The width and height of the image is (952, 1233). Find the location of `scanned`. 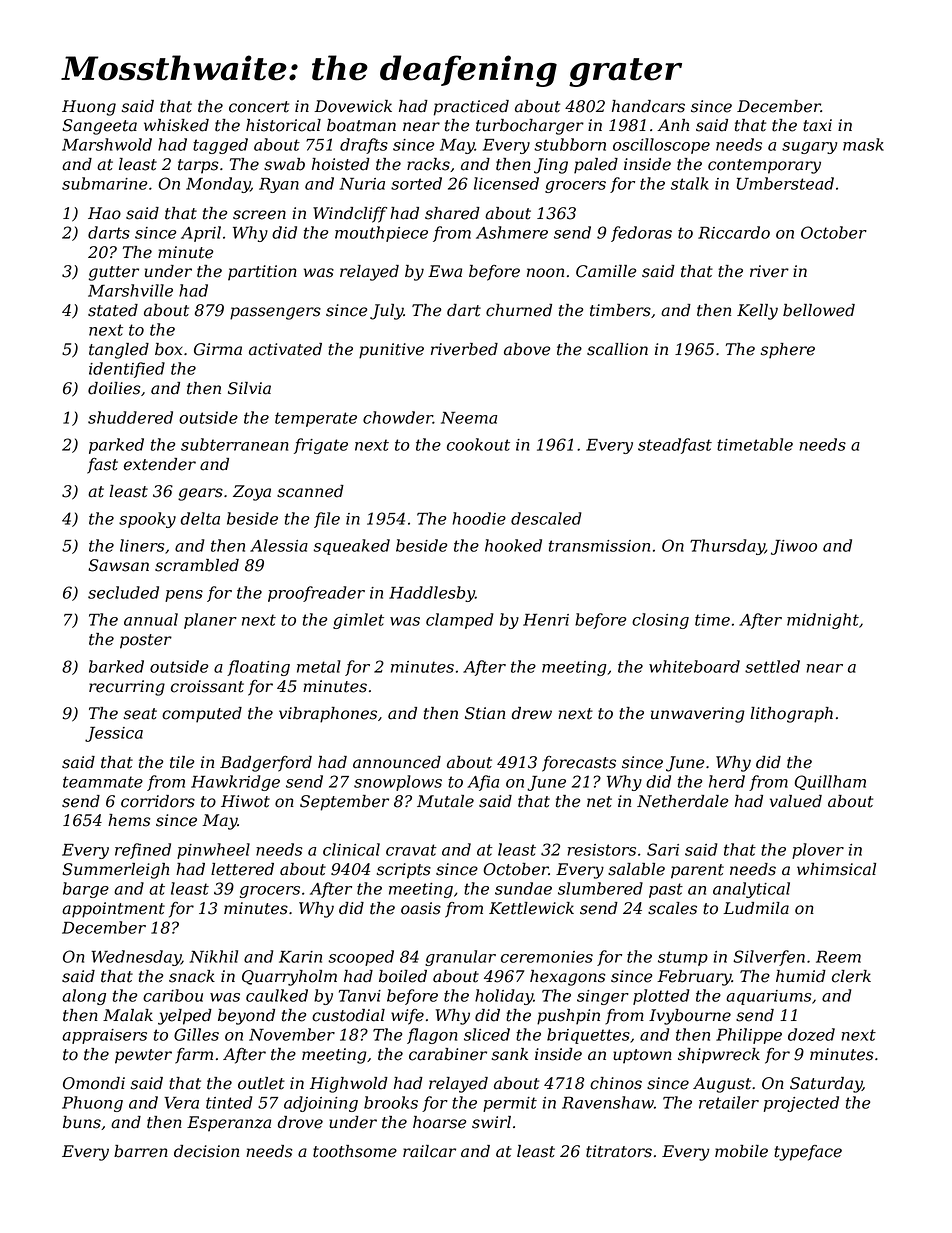

scanned is located at coordinates (310, 491).
